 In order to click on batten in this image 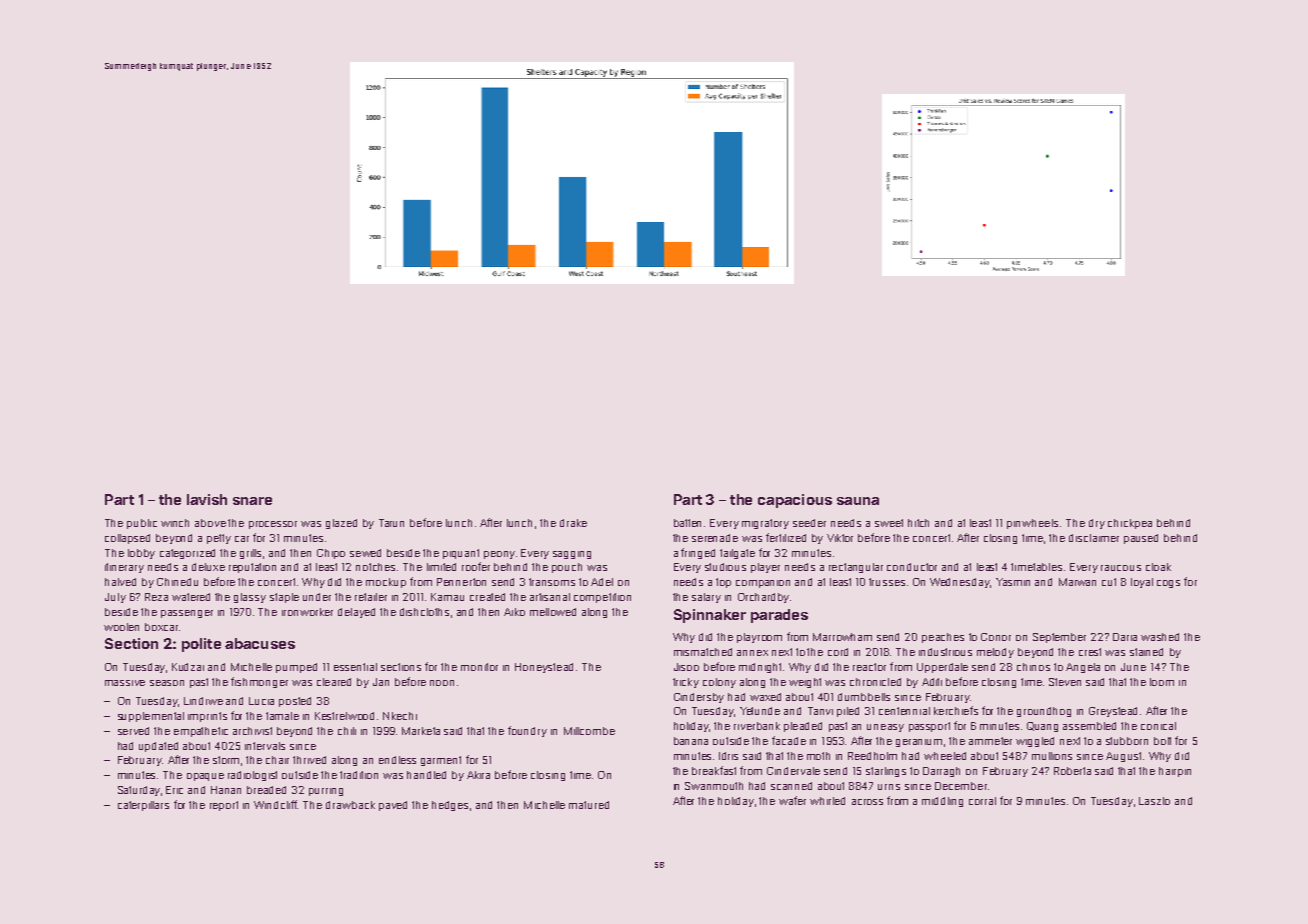, I will do `click(687, 523)`.
